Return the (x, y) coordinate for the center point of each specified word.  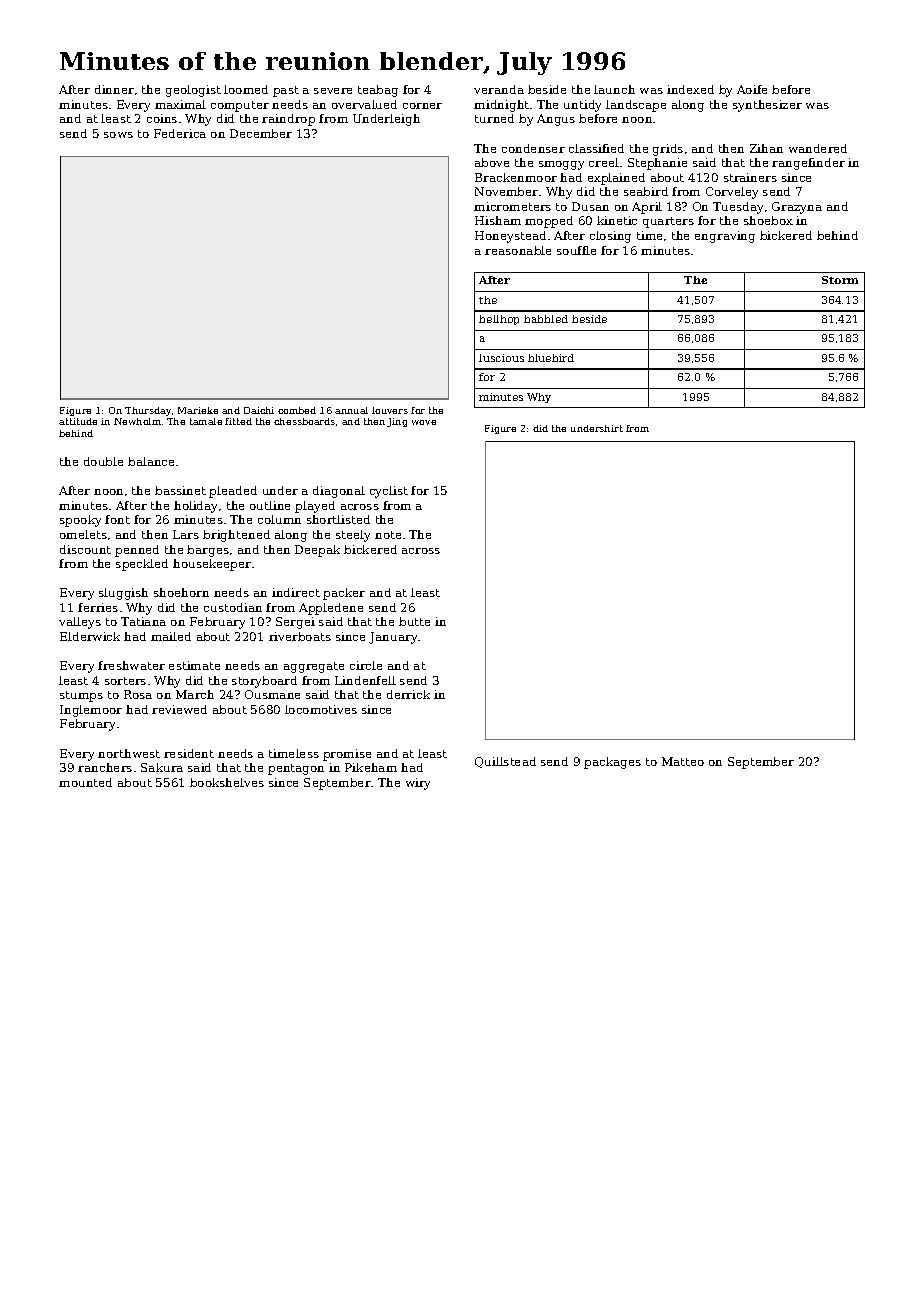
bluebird (551, 358)
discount (85, 549)
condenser (533, 148)
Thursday (148, 411)
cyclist (389, 492)
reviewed (179, 709)
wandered (818, 148)
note (388, 535)
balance (151, 461)
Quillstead (505, 762)
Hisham (498, 220)
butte (414, 621)
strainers (750, 177)
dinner (114, 89)
